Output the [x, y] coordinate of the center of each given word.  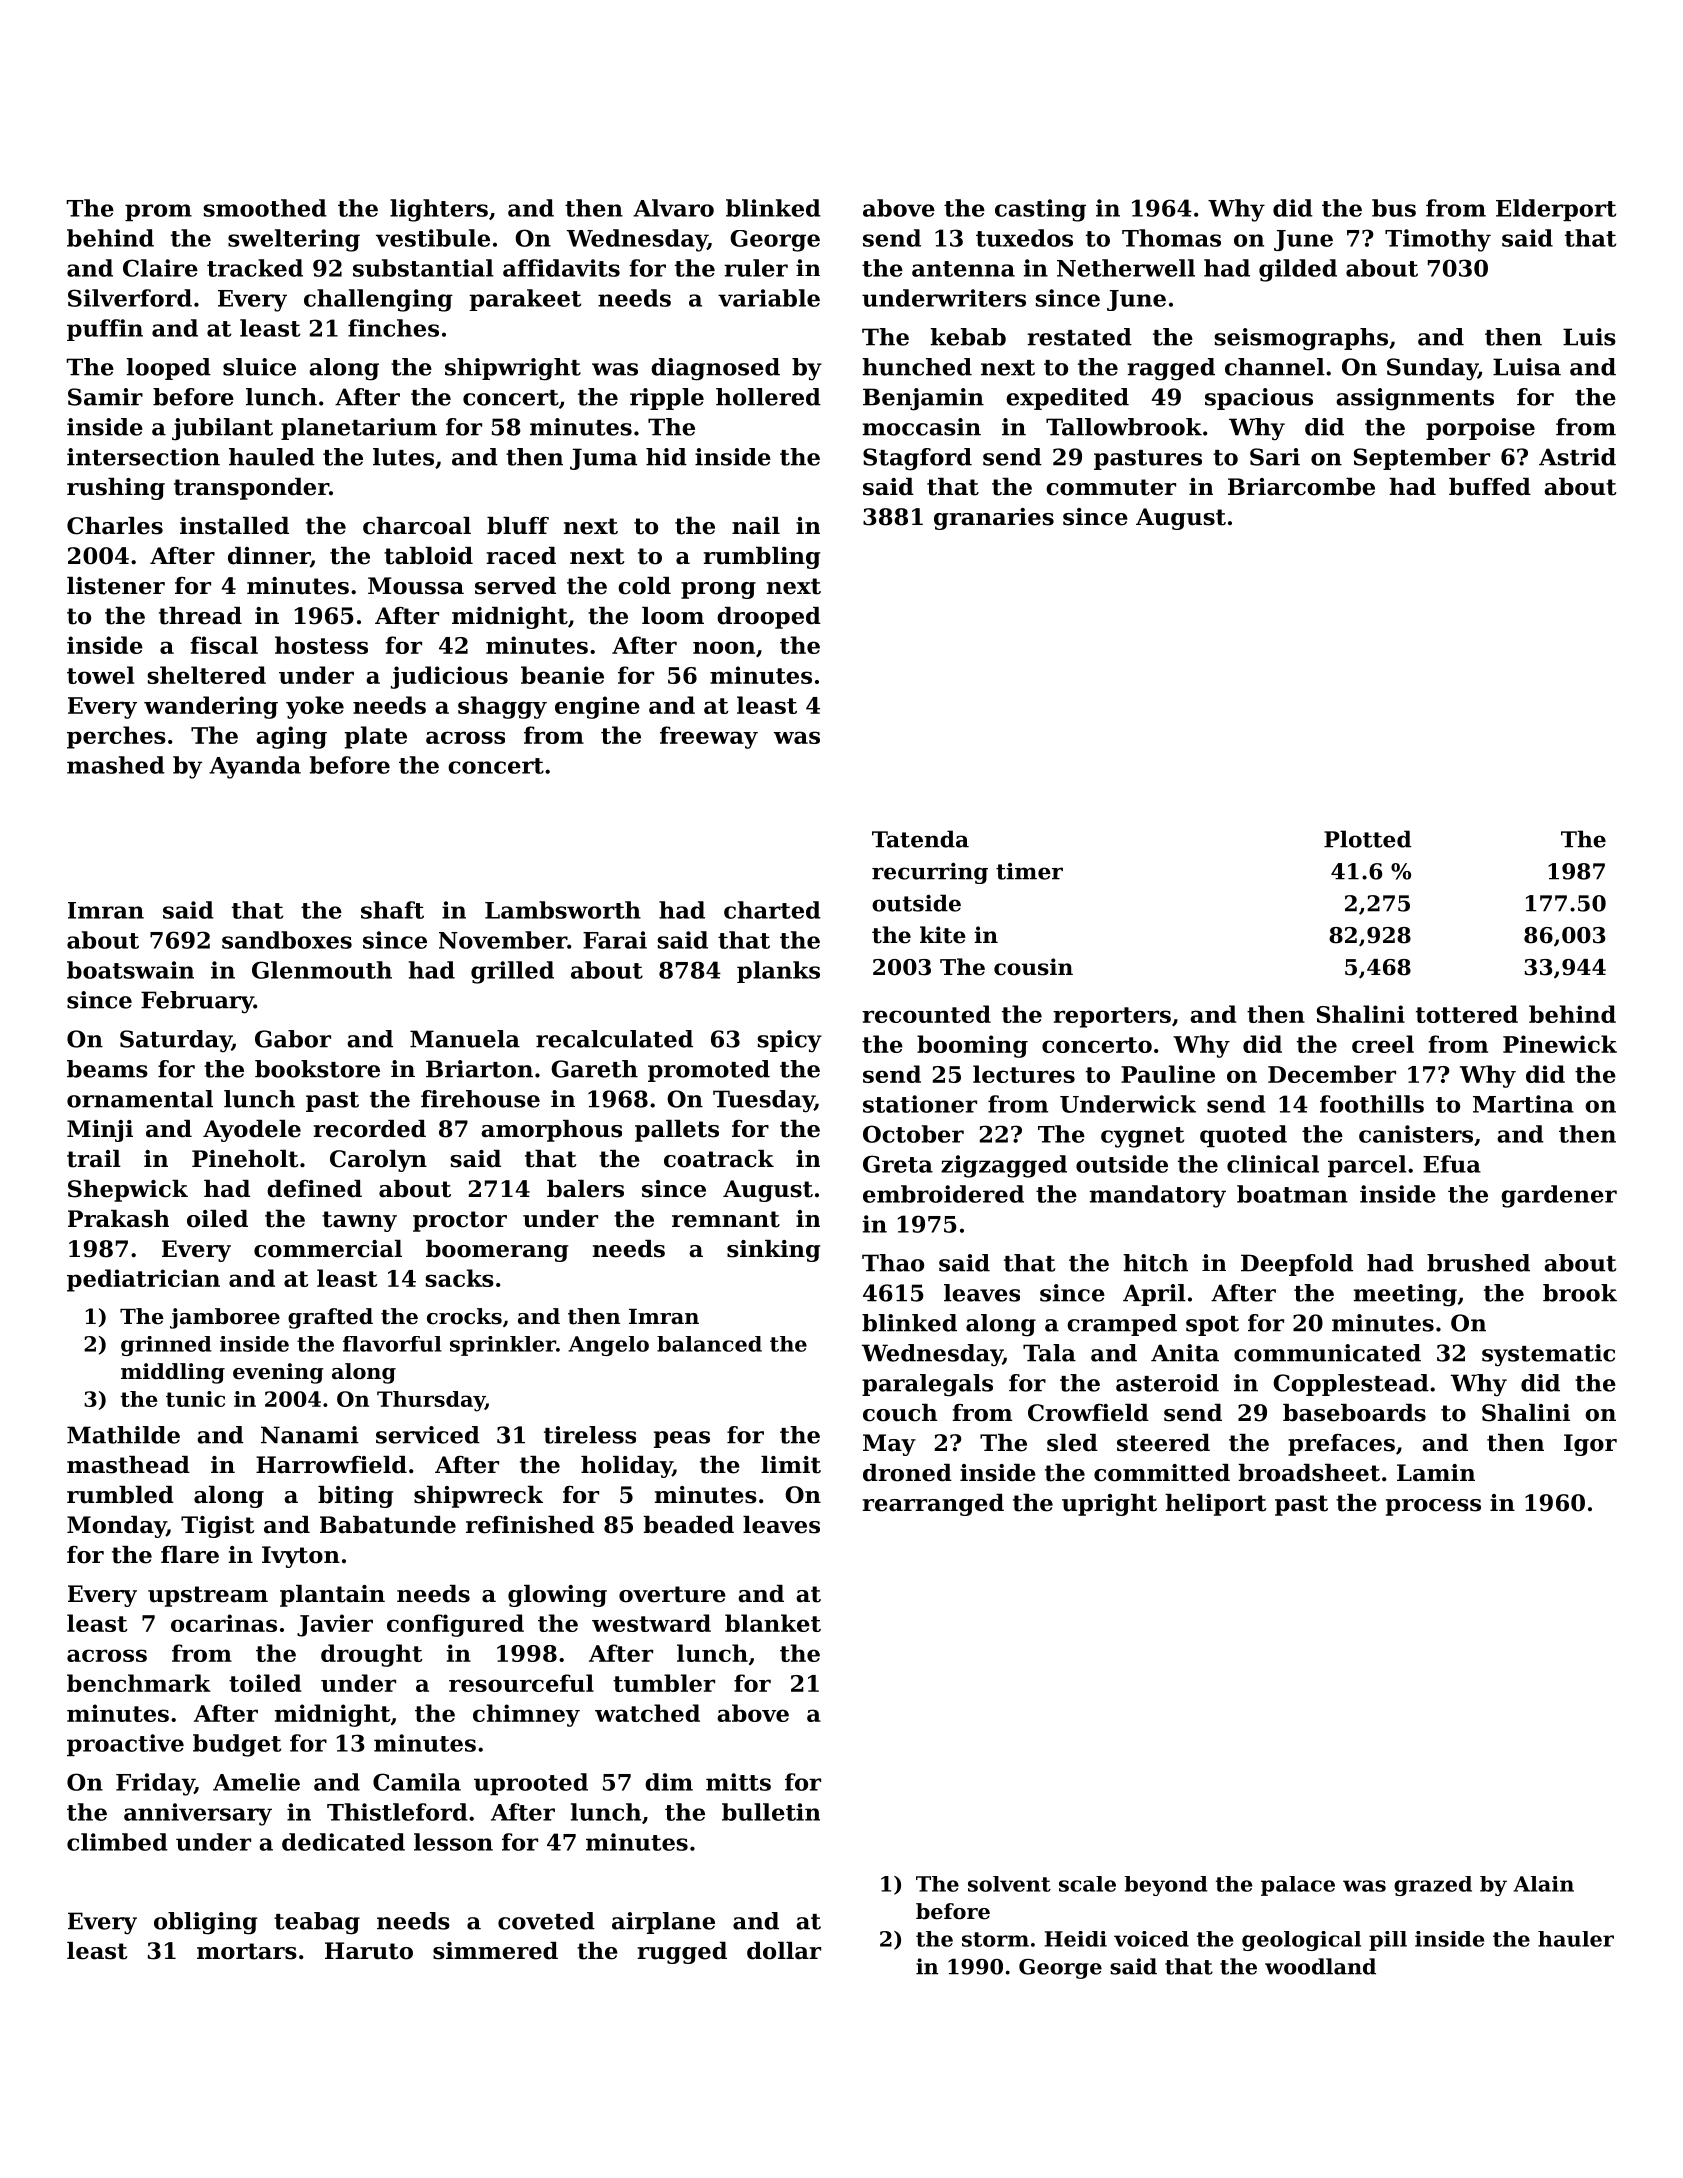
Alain [1543, 1884]
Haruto [369, 1951]
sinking [774, 1251]
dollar [784, 1951]
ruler [756, 268]
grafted [330, 1318]
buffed [1490, 487]
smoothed [265, 208]
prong [718, 590]
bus [1394, 208]
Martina [1523, 1104]
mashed [116, 765]
